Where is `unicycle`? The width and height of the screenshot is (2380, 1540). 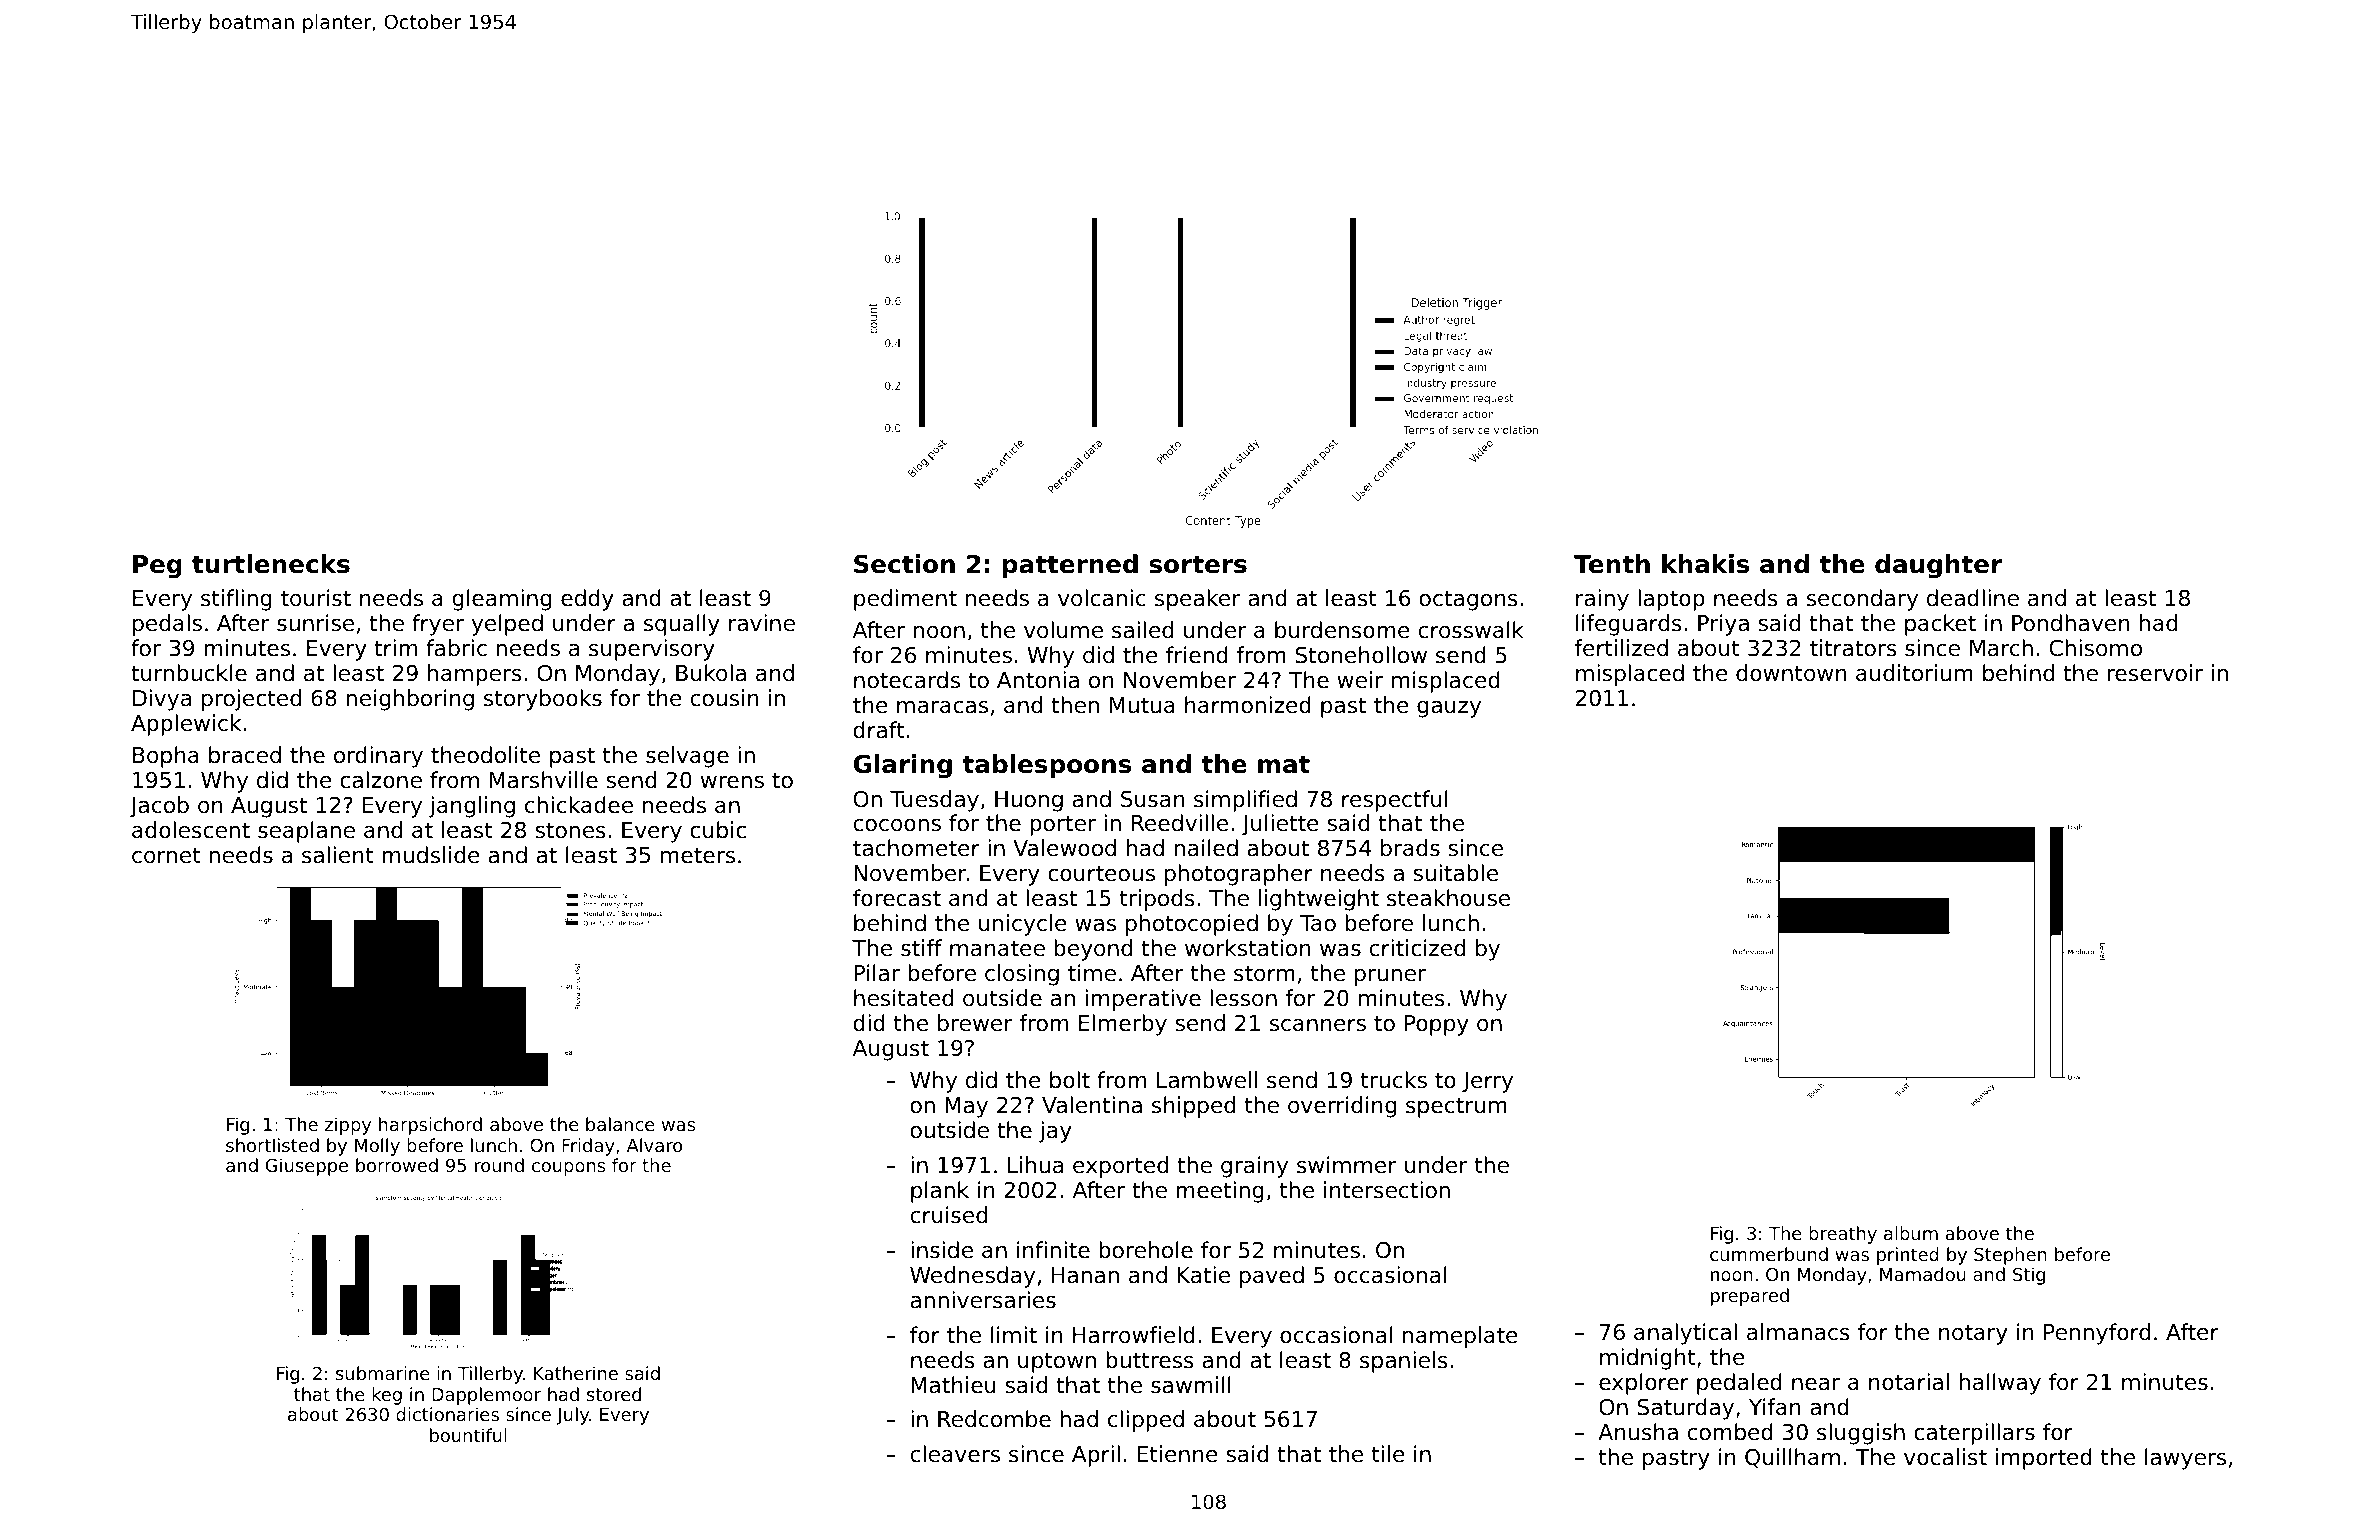 unicycle is located at coordinates (1023, 925).
